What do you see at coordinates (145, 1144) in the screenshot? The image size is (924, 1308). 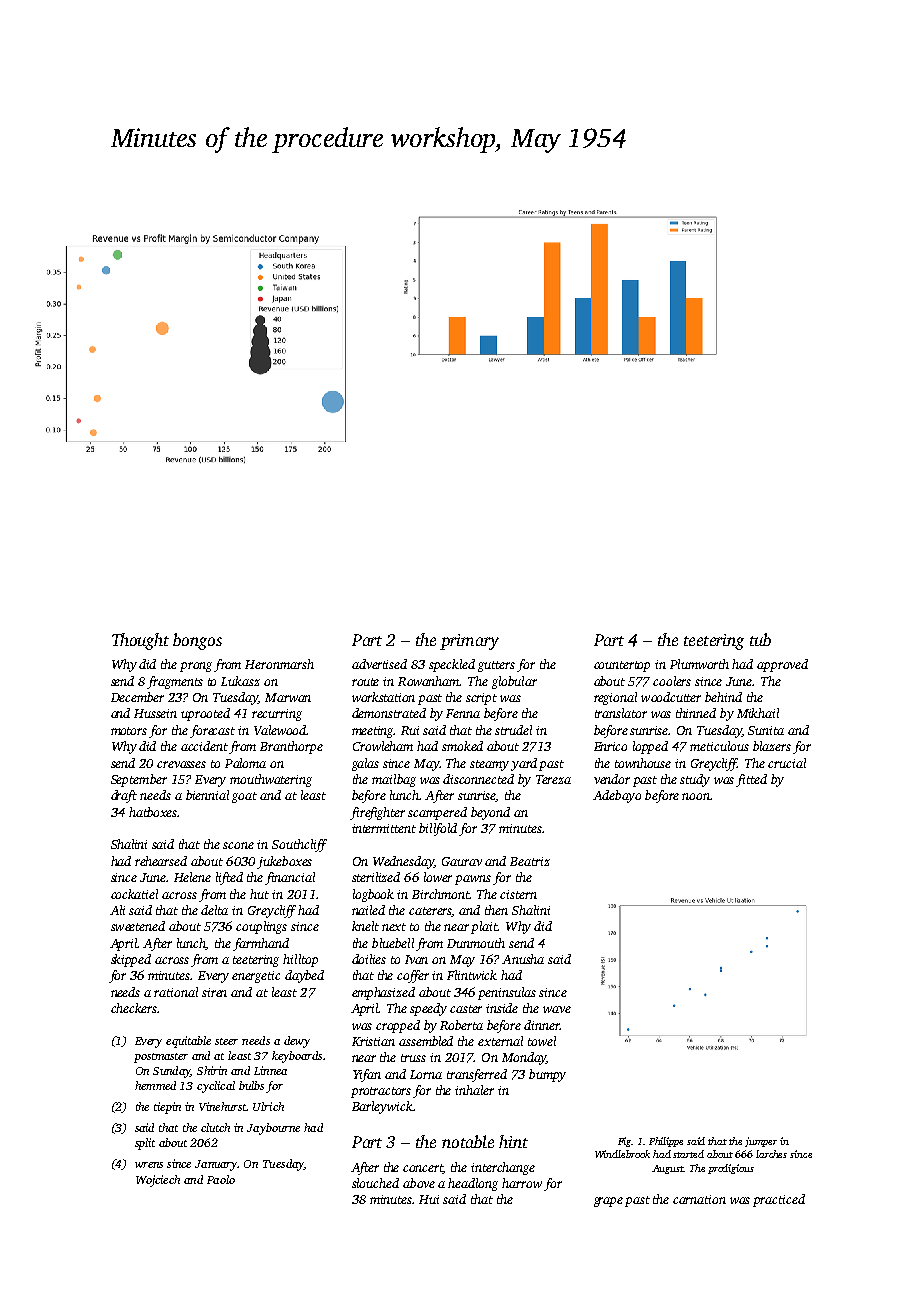 I see `split` at bounding box center [145, 1144].
